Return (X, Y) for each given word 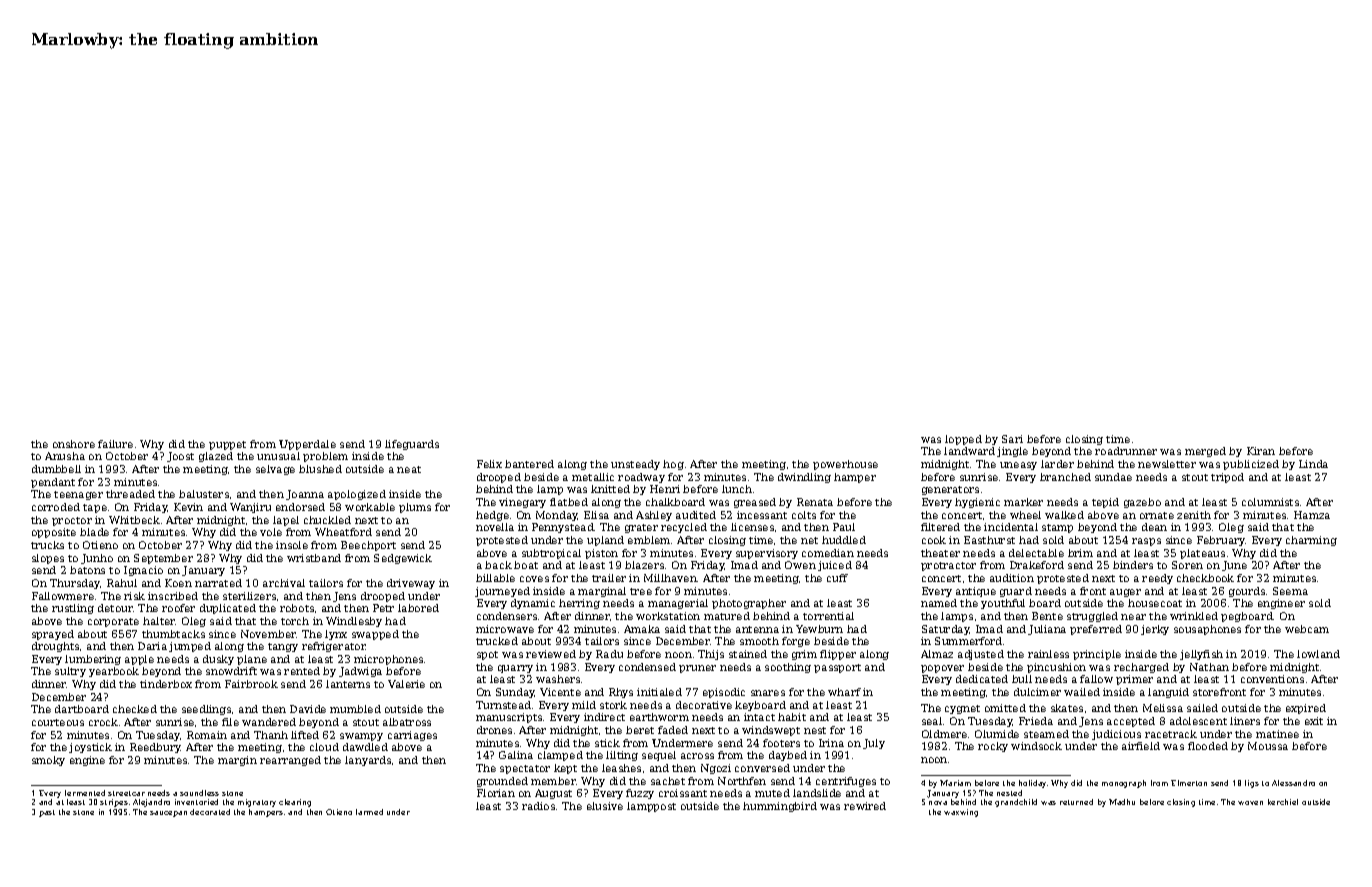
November (268, 634)
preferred (1096, 630)
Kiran (1261, 451)
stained (748, 654)
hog (673, 465)
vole (271, 532)
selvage (275, 470)
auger (1125, 593)
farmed (369, 812)
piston (601, 554)
